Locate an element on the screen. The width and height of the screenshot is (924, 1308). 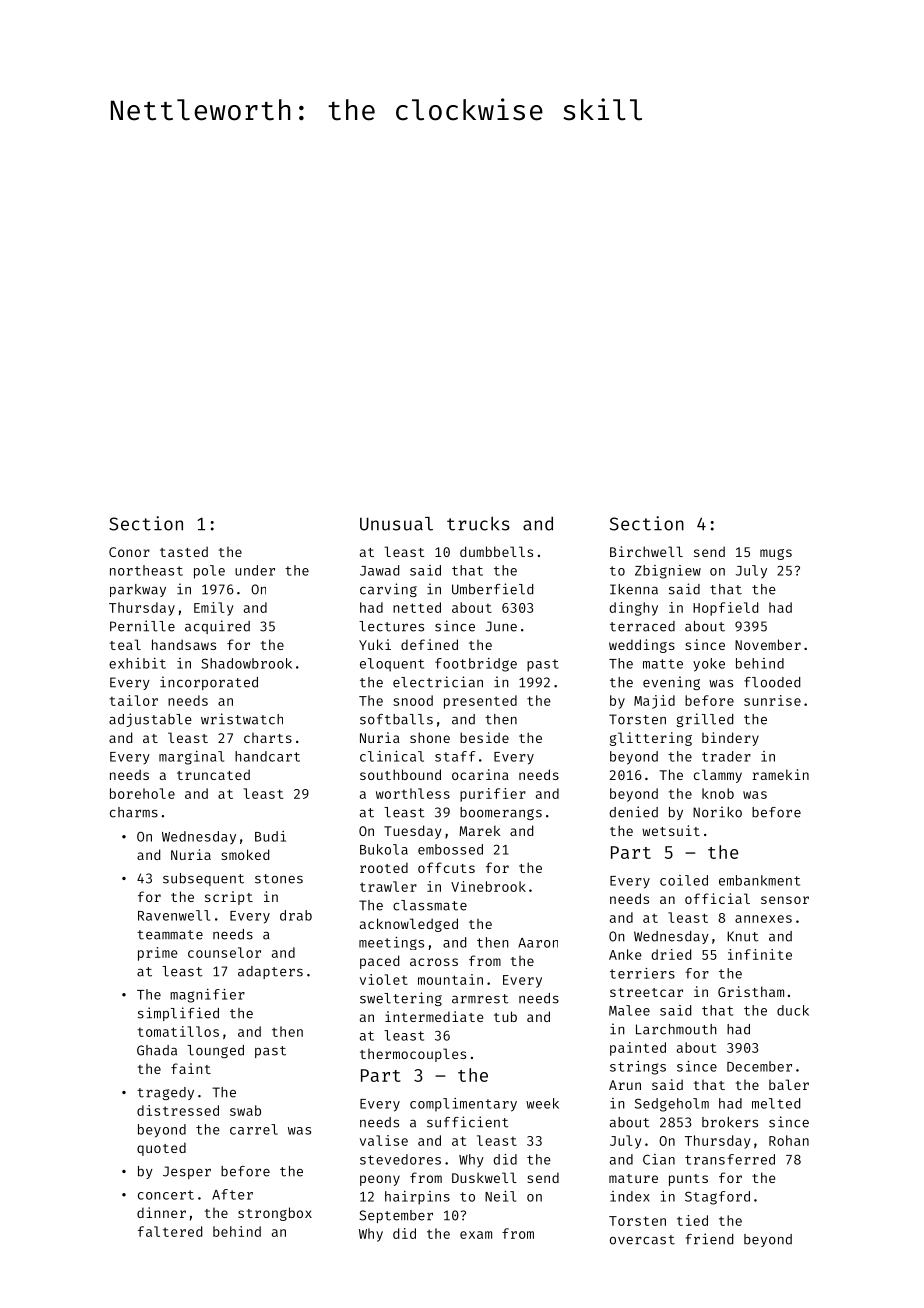
overcast is located at coordinates (642, 1240).
